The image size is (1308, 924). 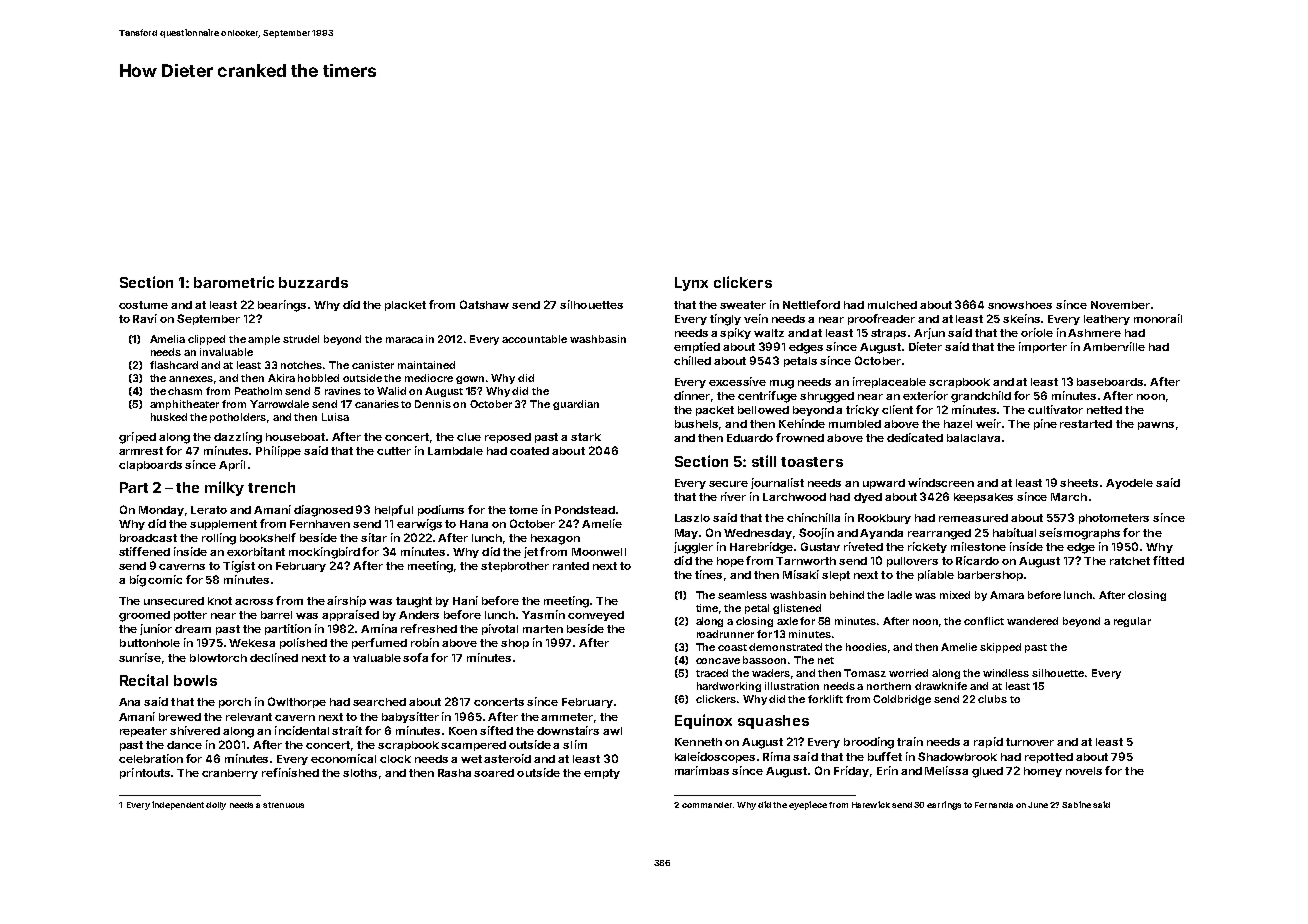 What do you see at coordinates (825, 699) in the image?
I see `forklift` at bounding box center [825, 699].
